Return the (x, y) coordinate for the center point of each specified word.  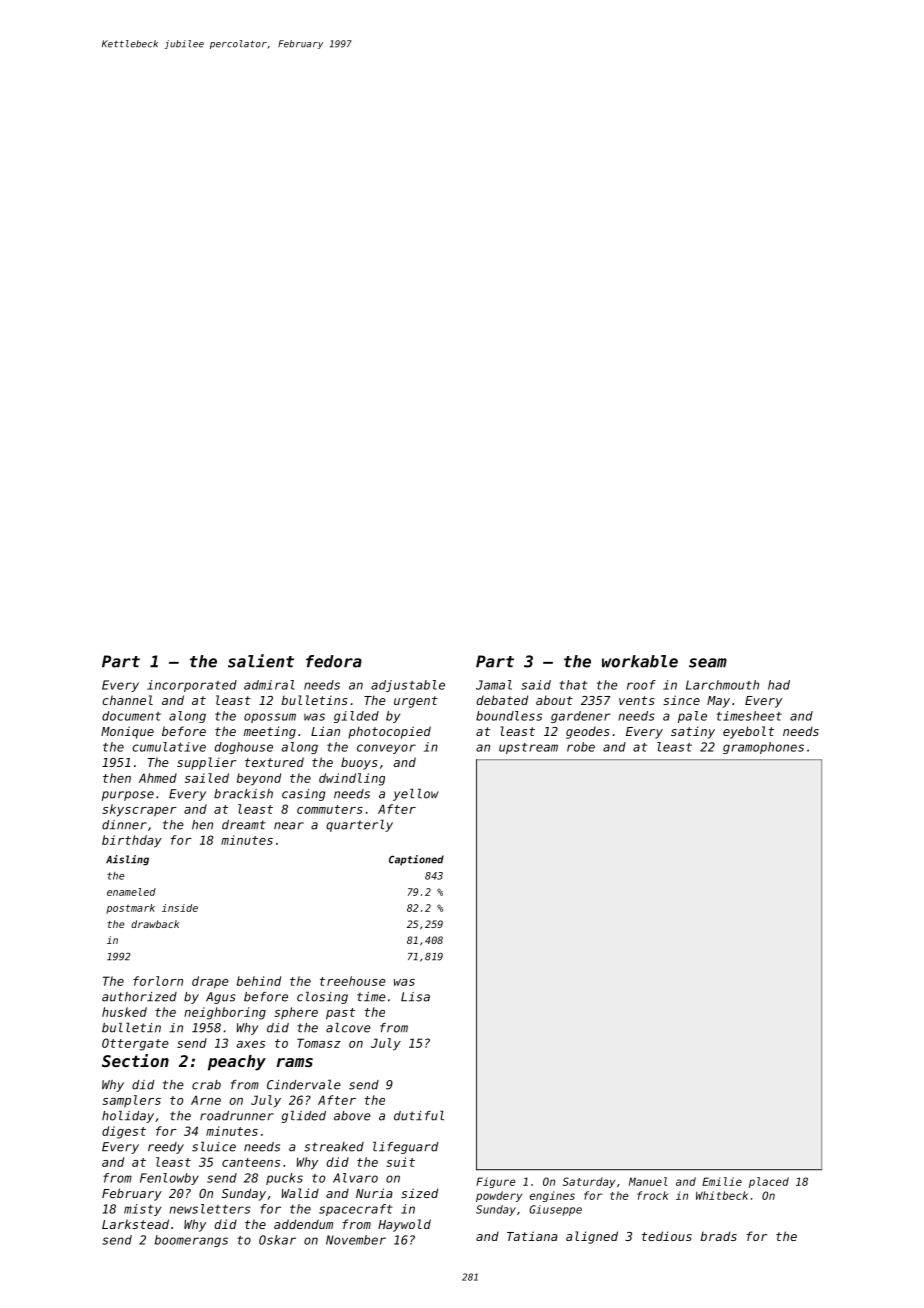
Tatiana (532, 1236)
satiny (693, 732)
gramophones (763, 748)
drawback (155, 924)
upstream (528, 748)
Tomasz (319, 1043)
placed (769, 1182)
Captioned (416, 860)
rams (295, 1062)
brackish (243, 794)
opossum (270, 718)
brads (718, 1236)
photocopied (389, 732)
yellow (416, 794)
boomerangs (191, 1241)
